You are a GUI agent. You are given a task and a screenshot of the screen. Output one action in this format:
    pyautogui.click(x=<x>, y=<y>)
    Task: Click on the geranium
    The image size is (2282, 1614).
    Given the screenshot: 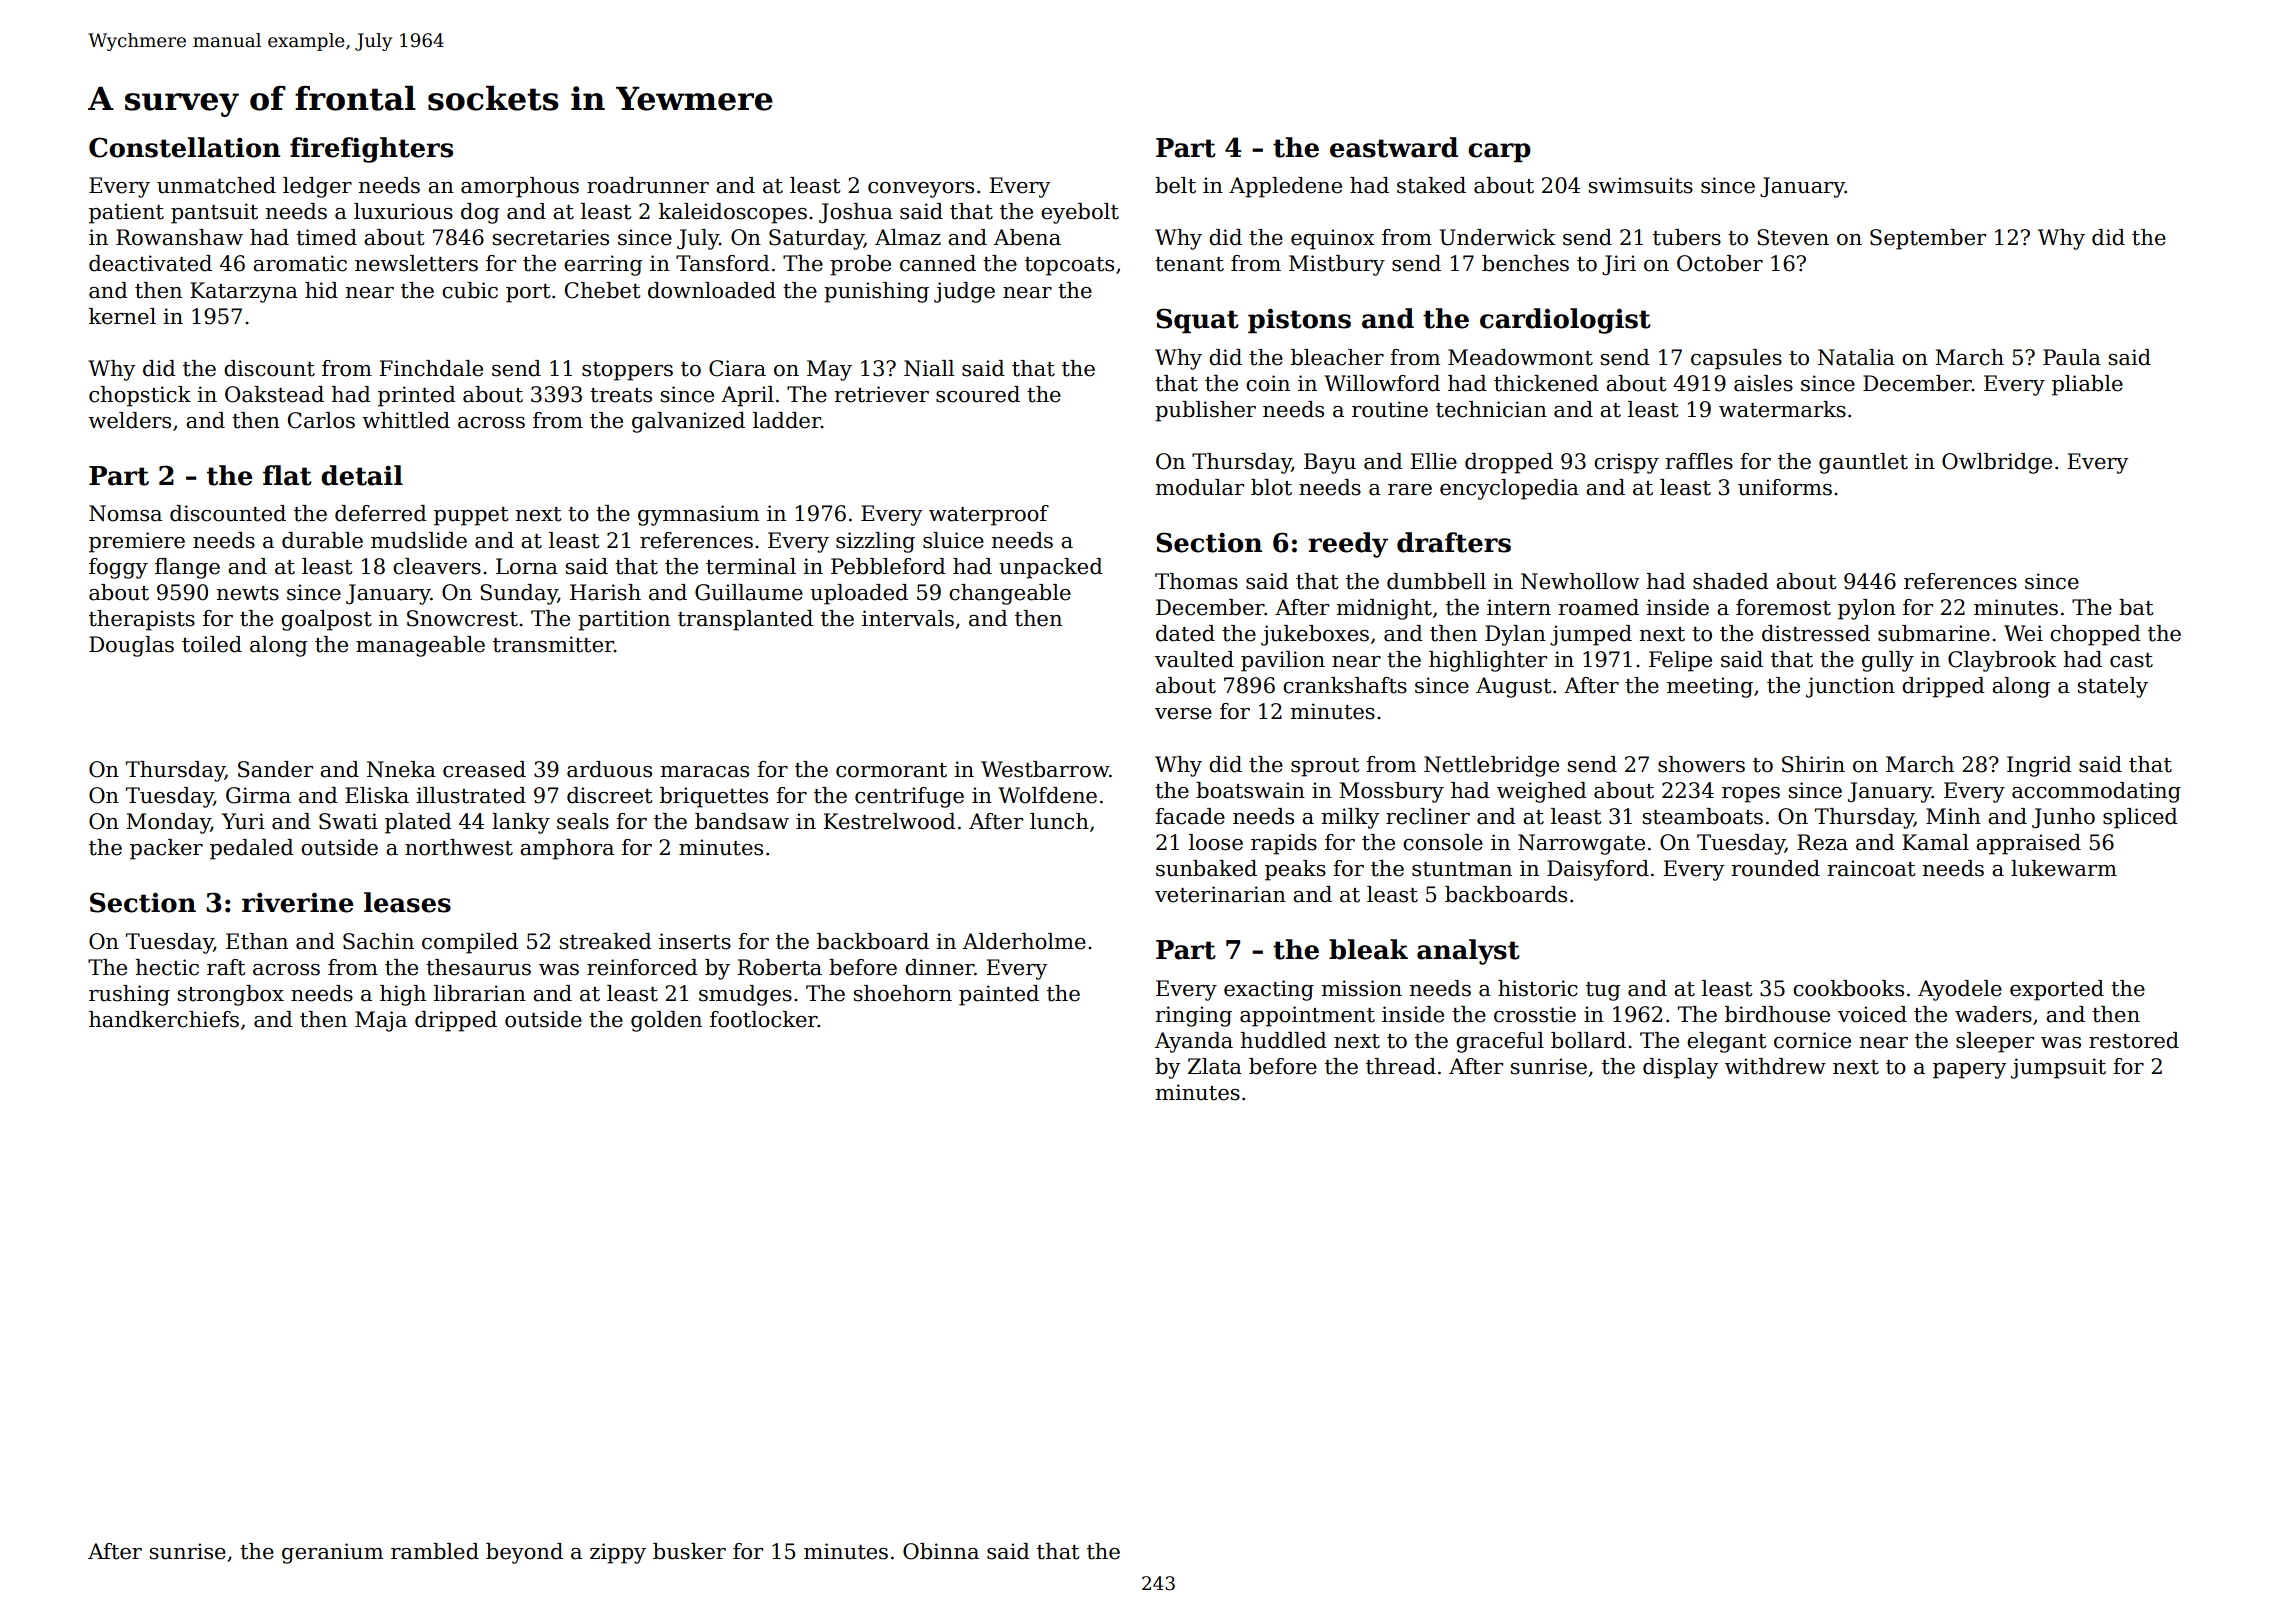 What is the action you would take?
    pyautogui.click(x=332, y=1553)
